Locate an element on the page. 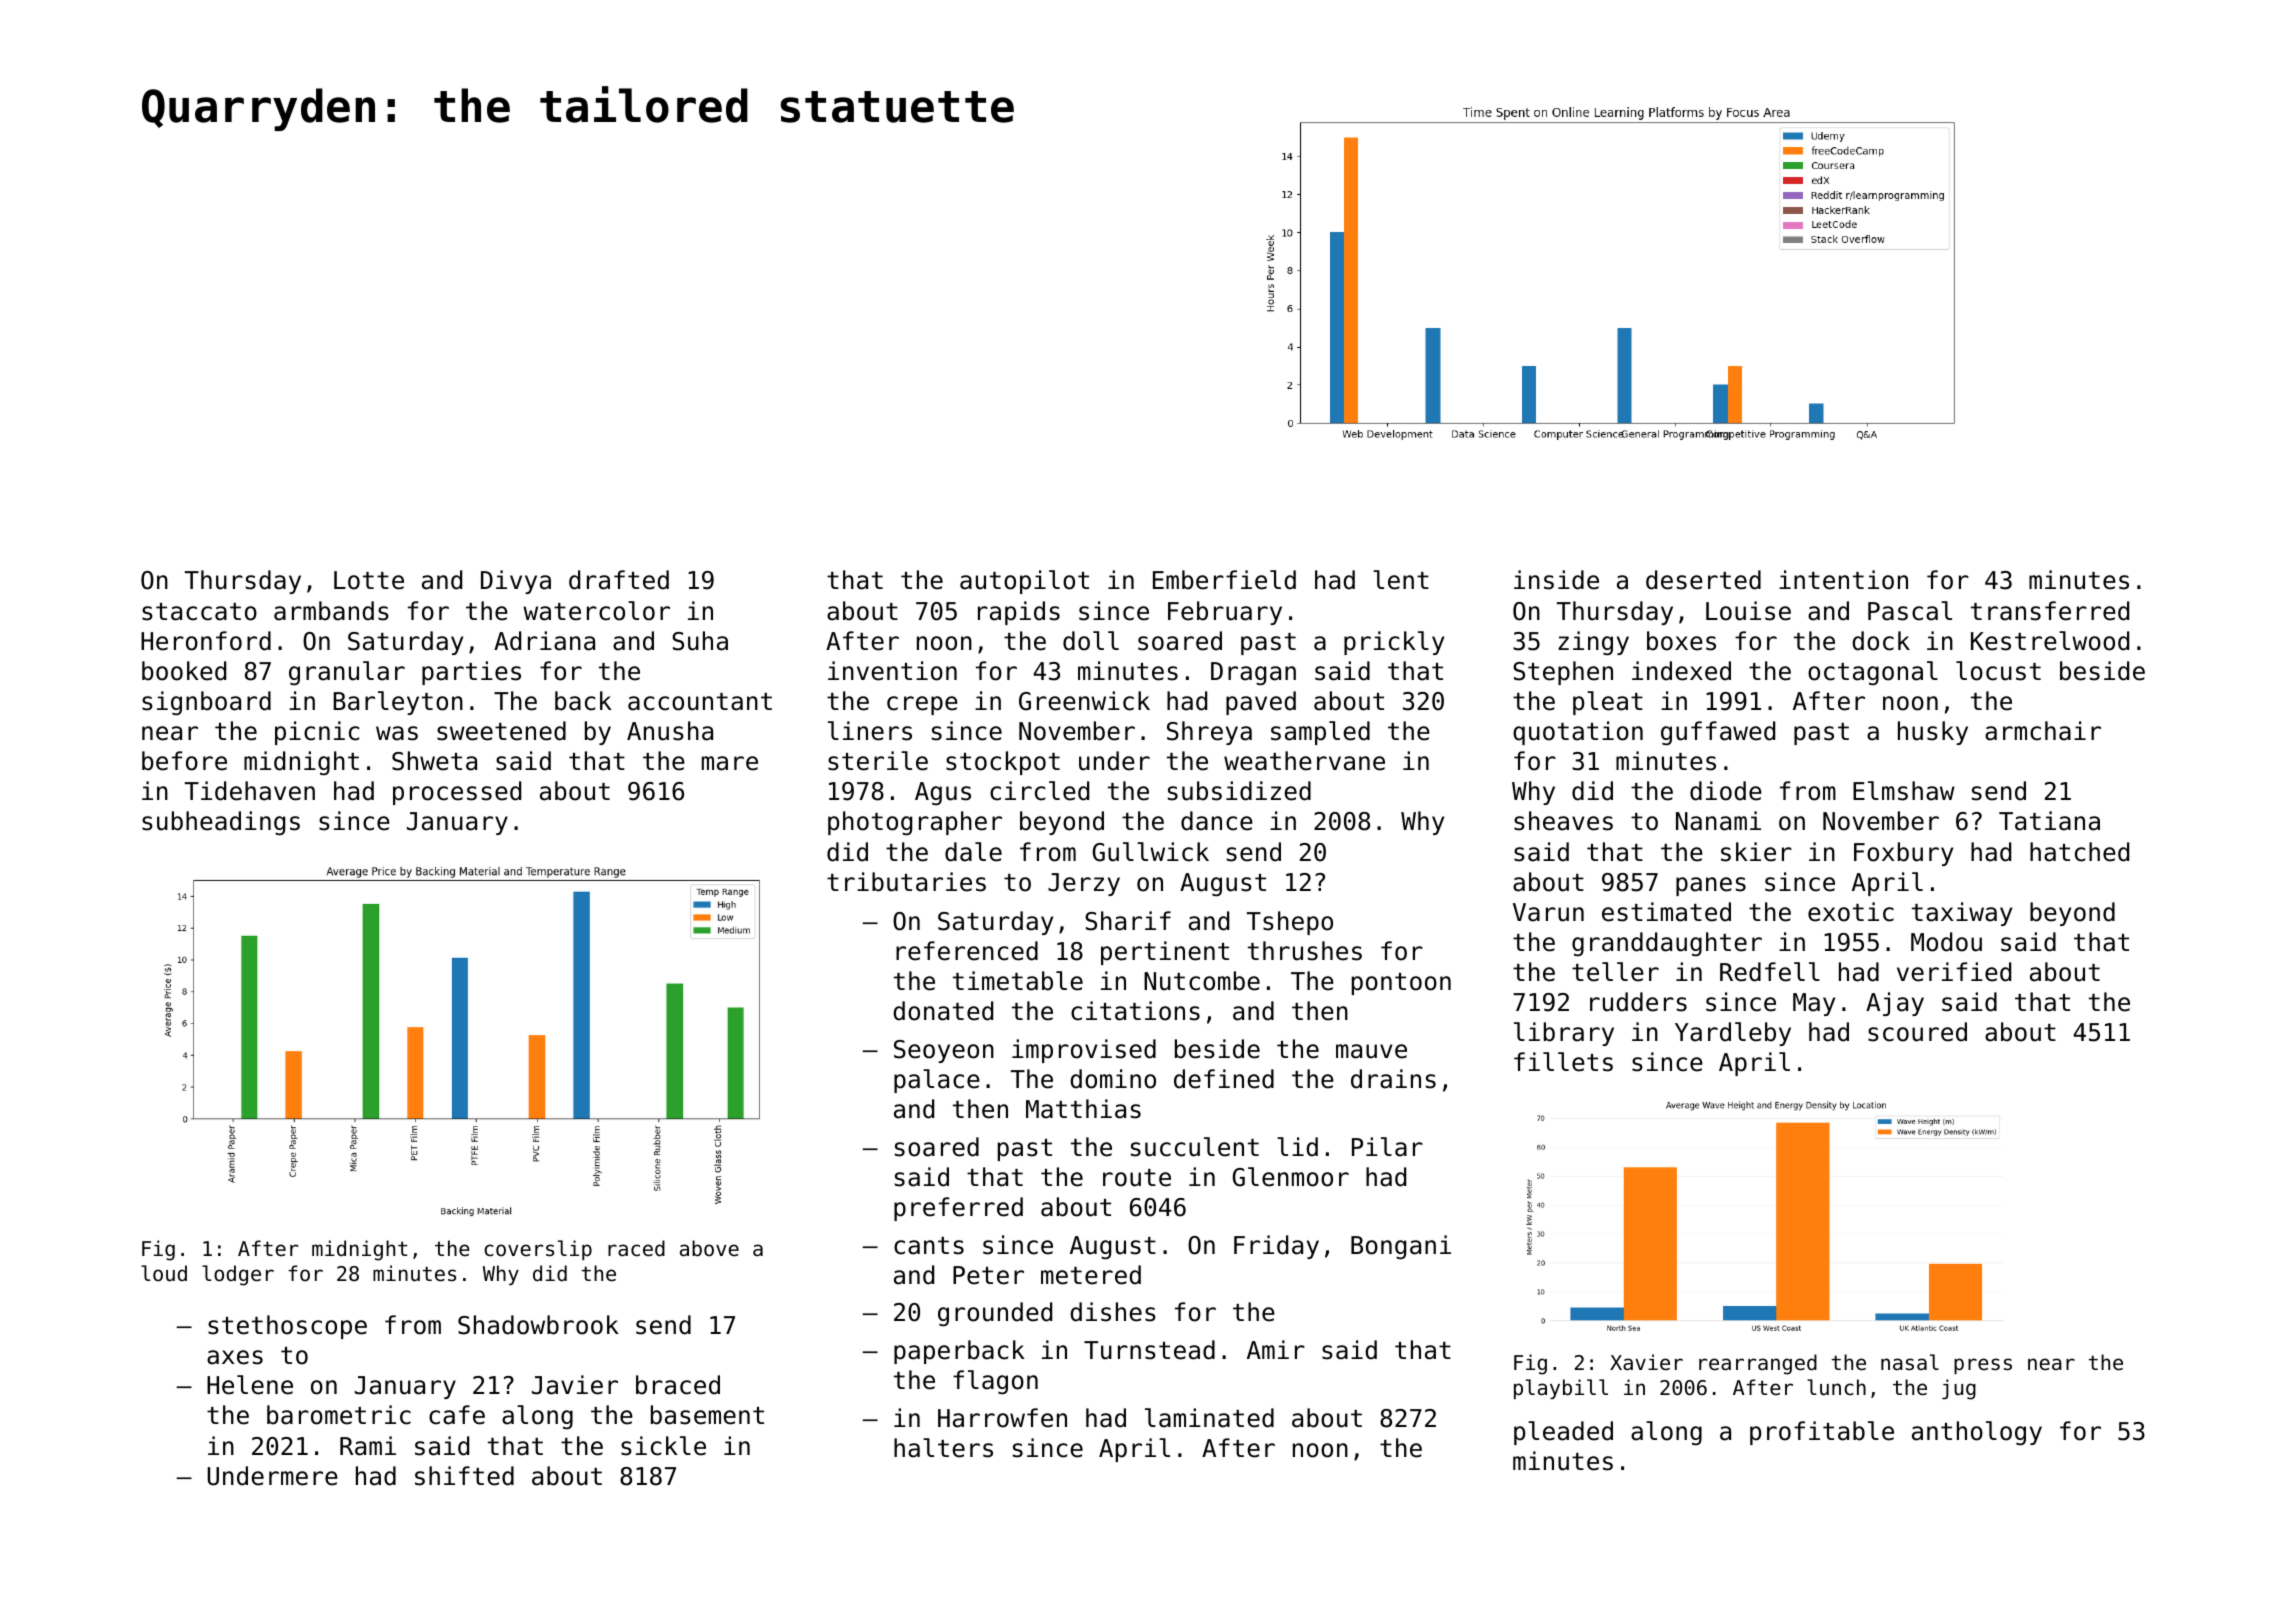 This document has height=1620, width=2292. Bongani is located at coordinates (1401, 1247).
